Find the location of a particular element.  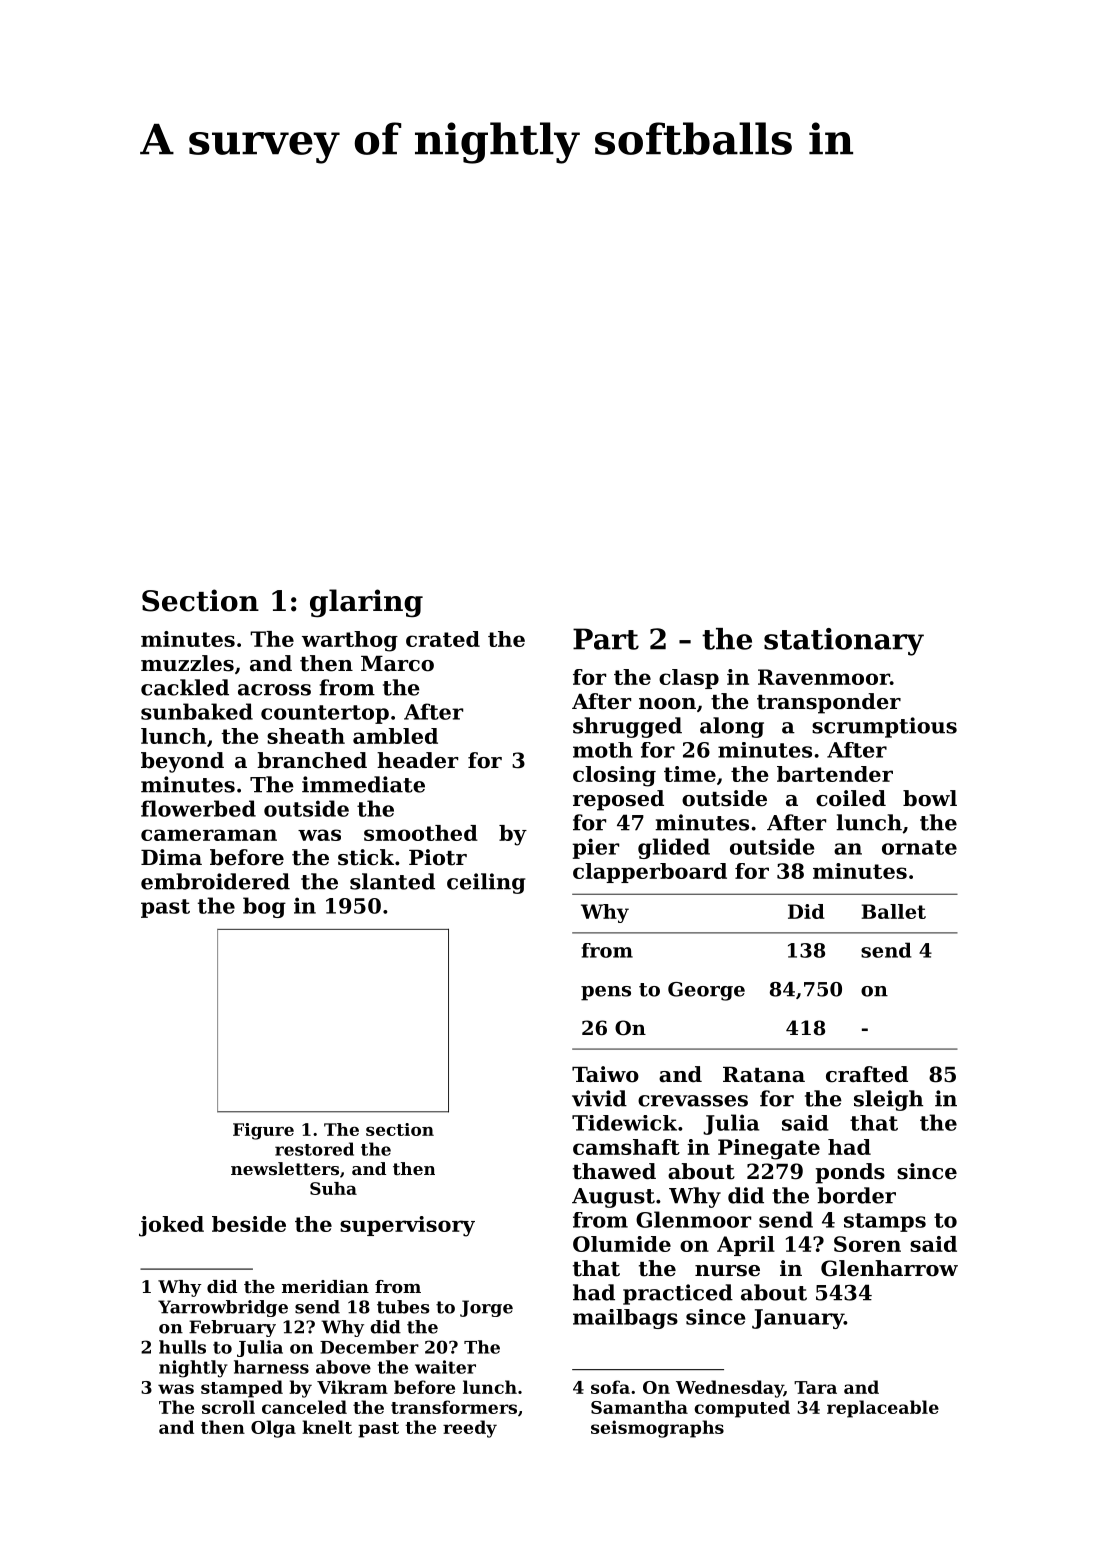

immediate is located at coordinates (363, 784).
